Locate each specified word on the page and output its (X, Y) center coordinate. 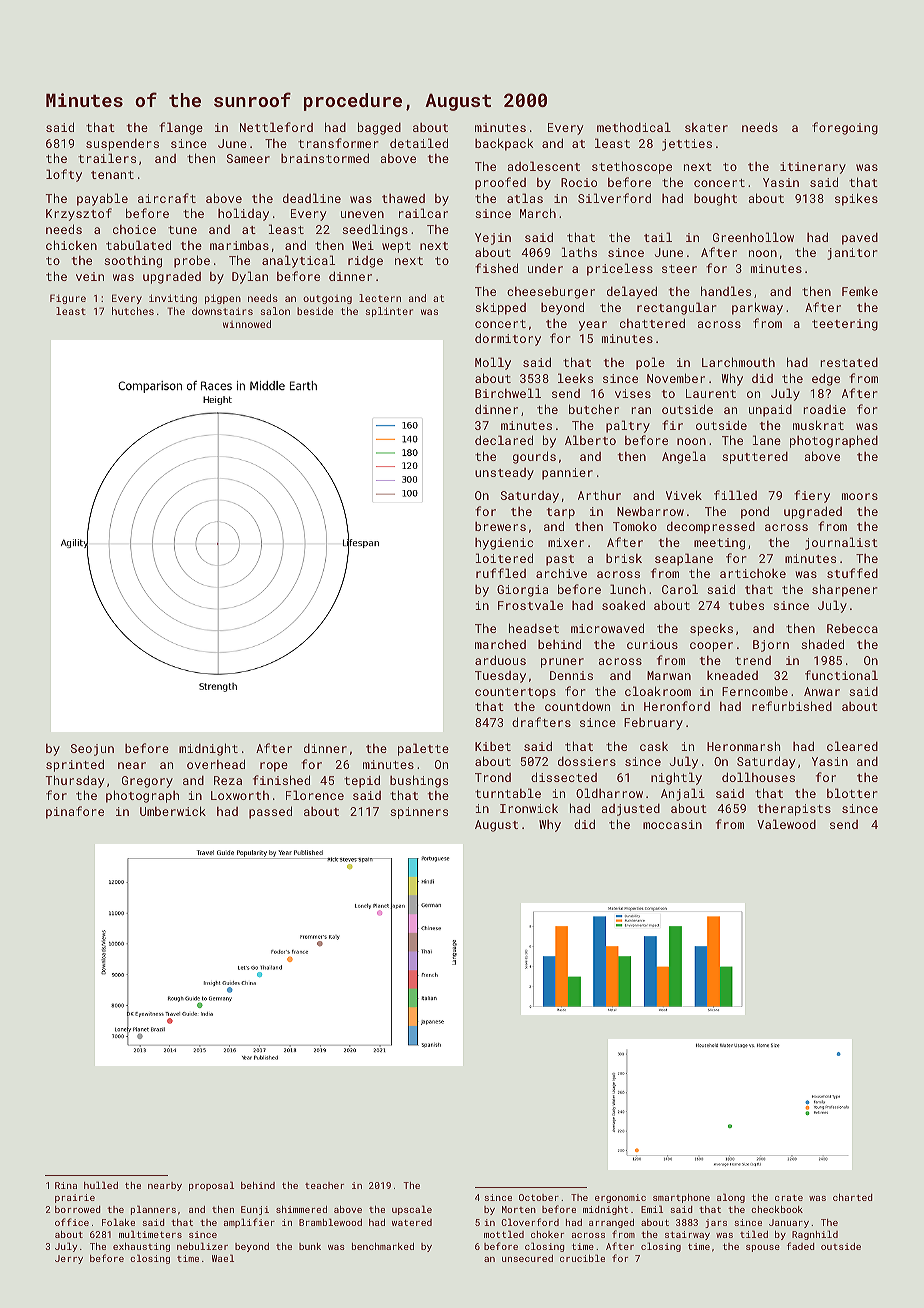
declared (504, 440)
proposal (211, 1186)
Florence (315, 795)
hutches (133, 311)
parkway (757, 308)
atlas (525, 198)
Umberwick (173, 811)
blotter (852, 793)
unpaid (770, 411)
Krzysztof (79, 214)
